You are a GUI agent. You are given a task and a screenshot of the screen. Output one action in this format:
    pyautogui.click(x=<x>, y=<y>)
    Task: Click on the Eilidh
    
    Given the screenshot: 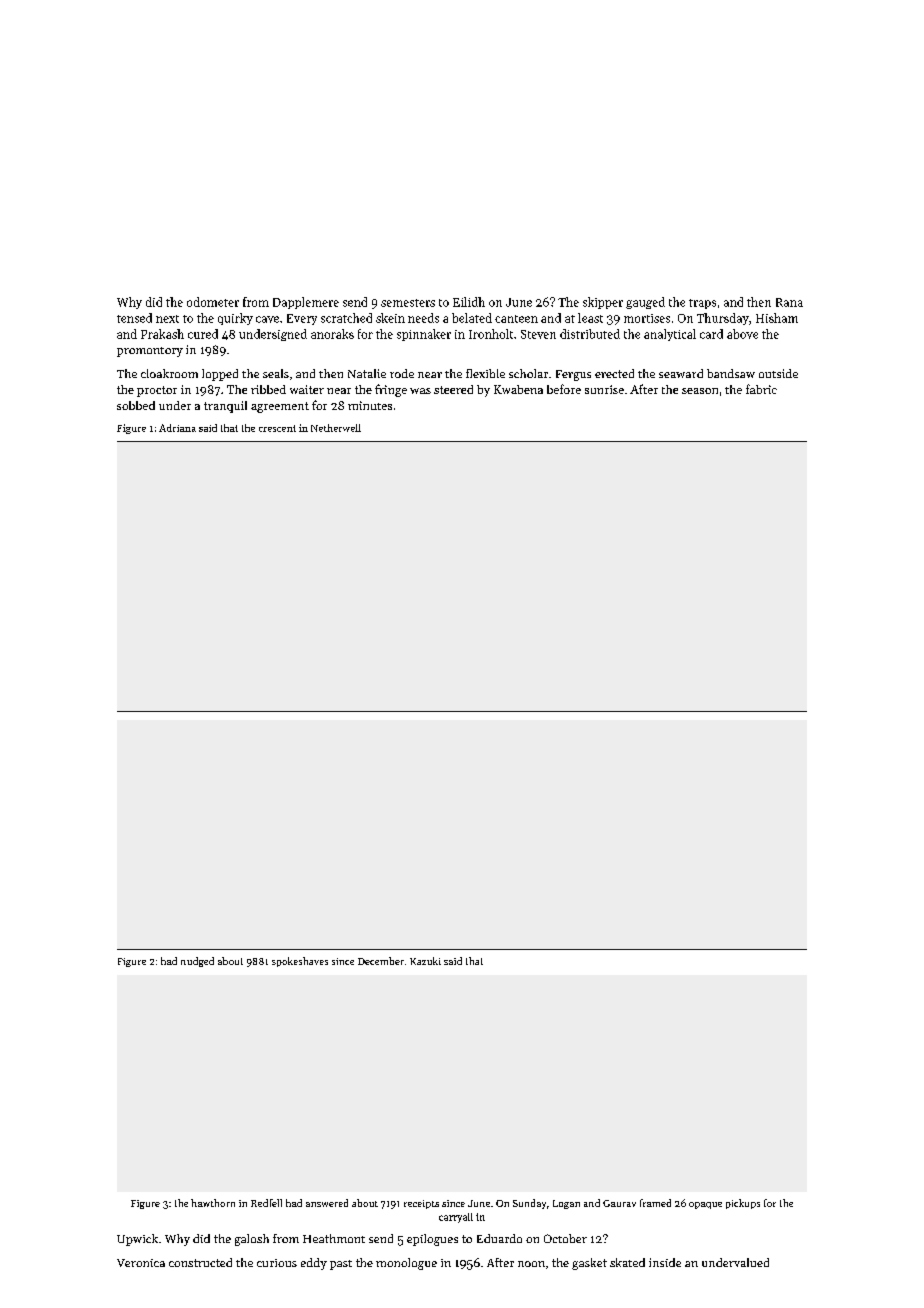 What is the action you would take?
    pyautogui.click(x=469, y=302)
